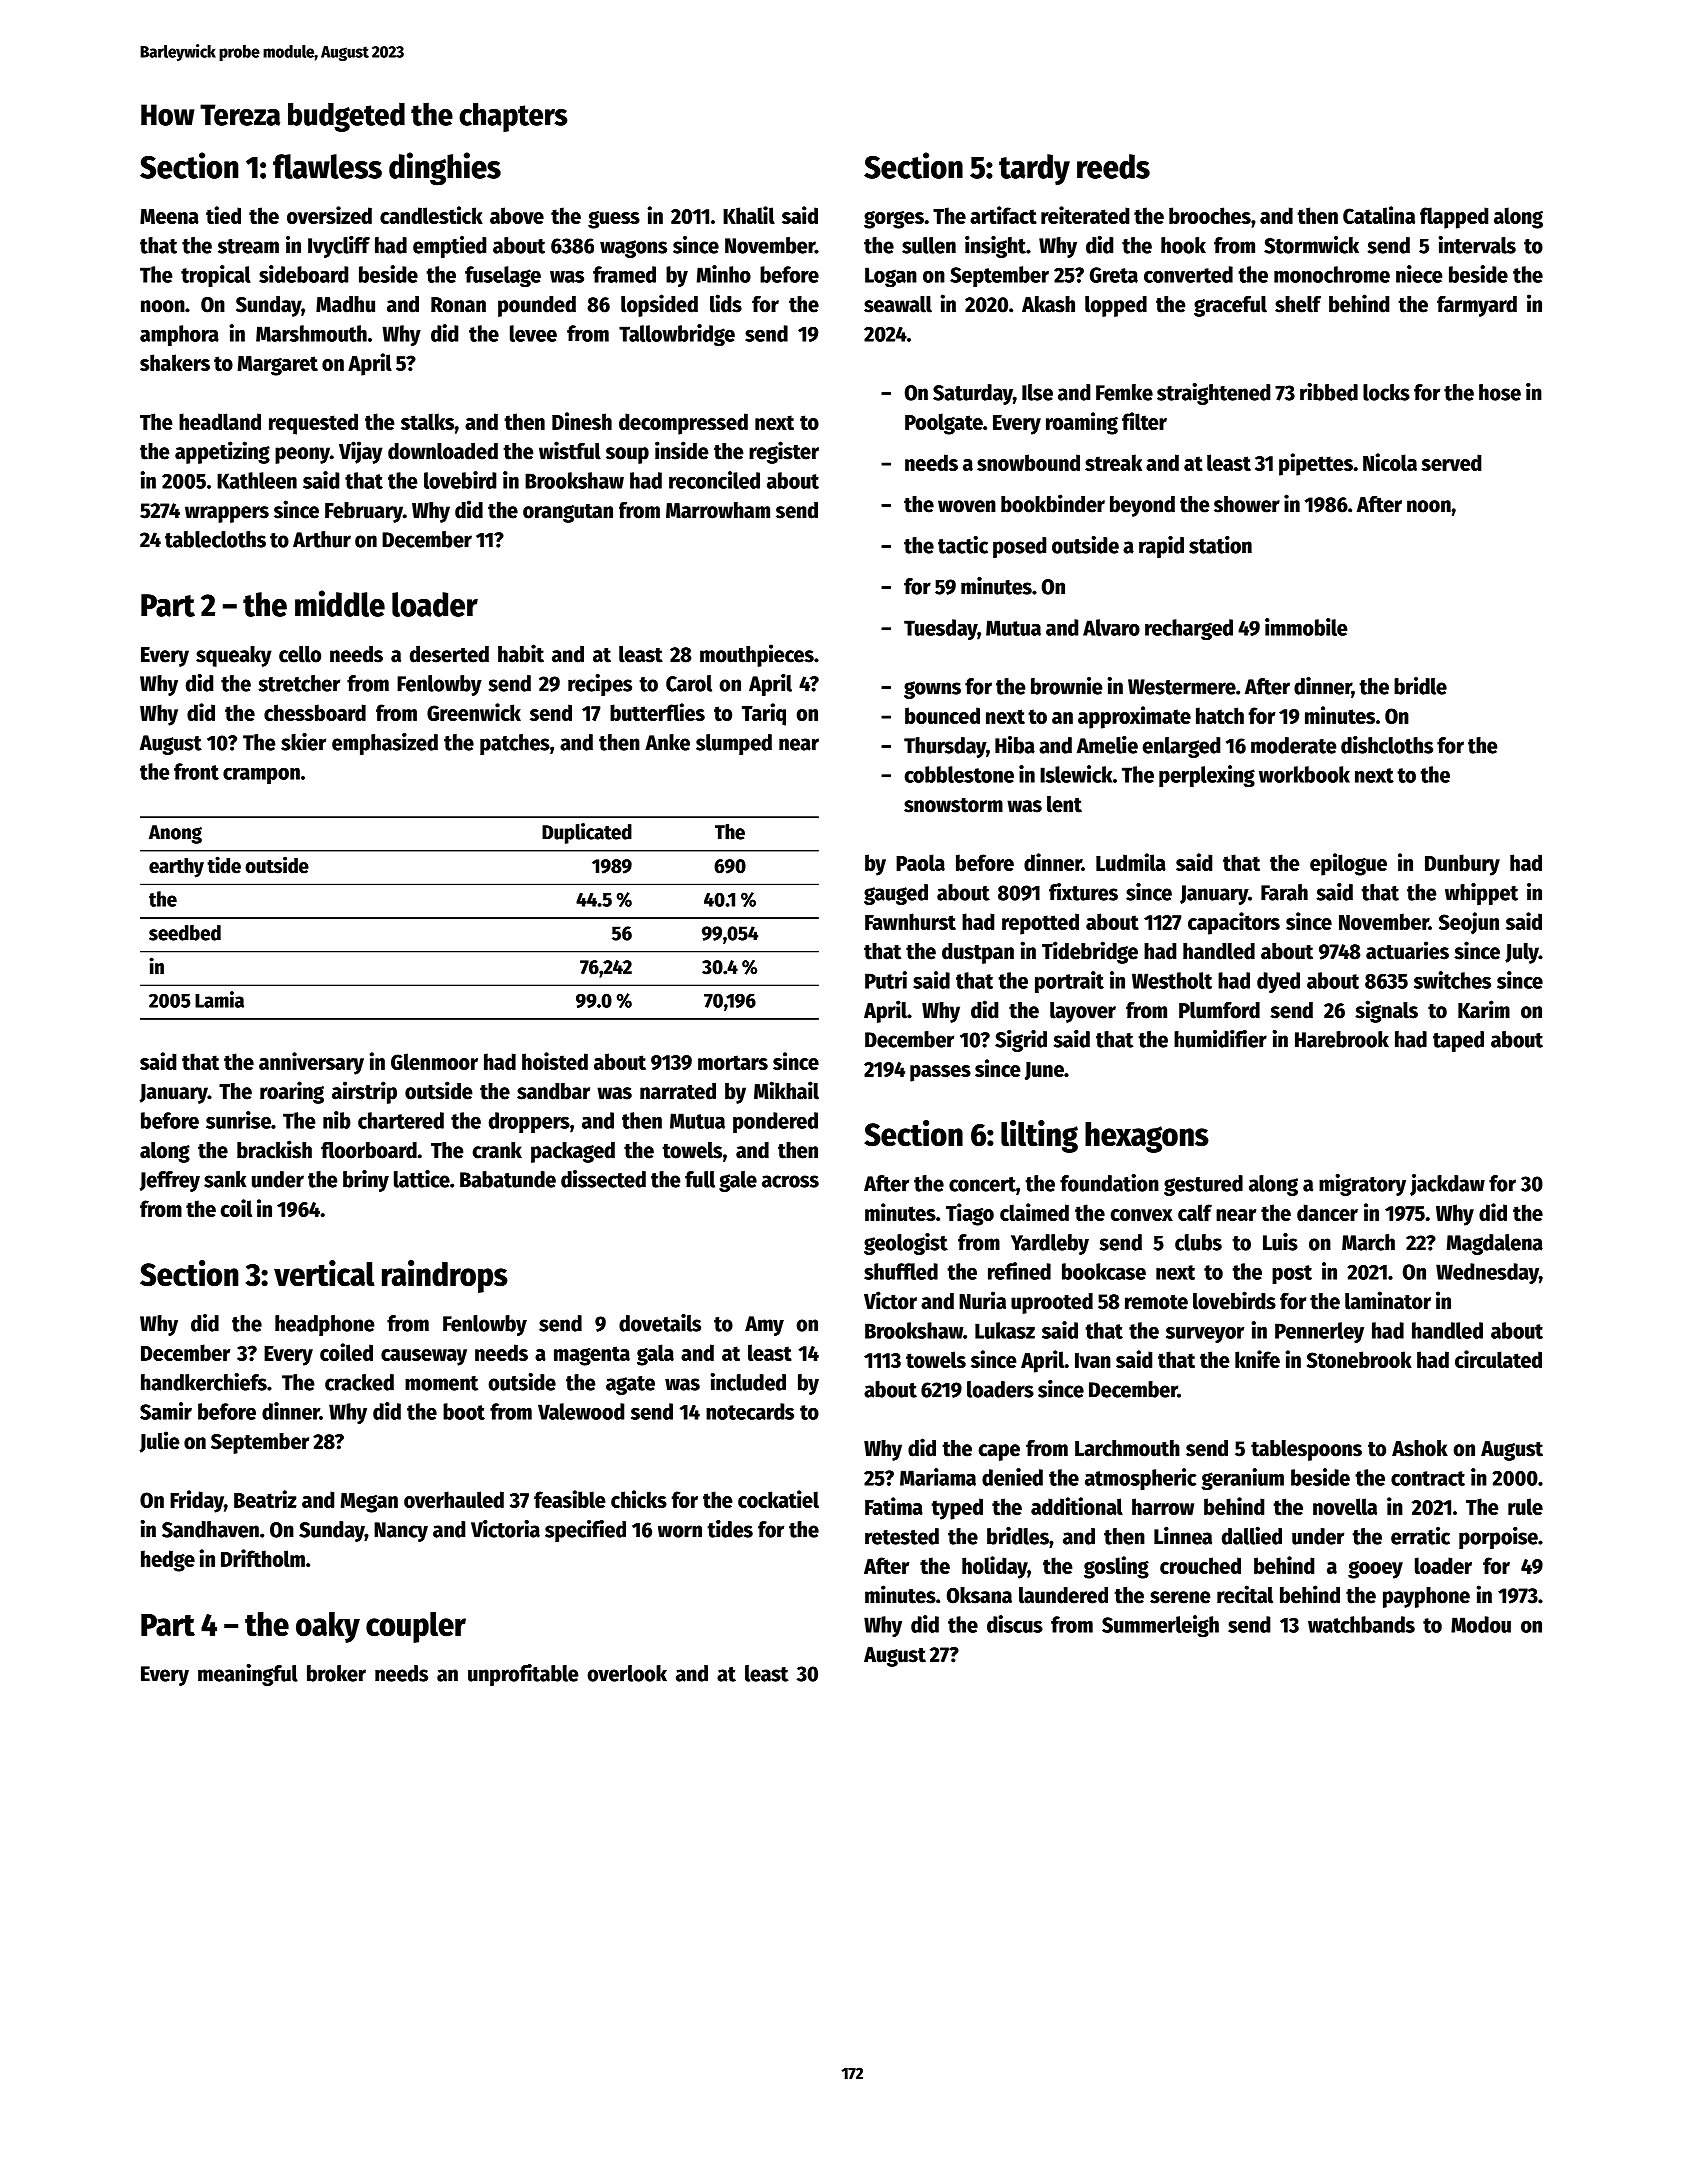 This screenshot has width=1683, height=2178. I want to click on calf, so click(1195, 1212).
